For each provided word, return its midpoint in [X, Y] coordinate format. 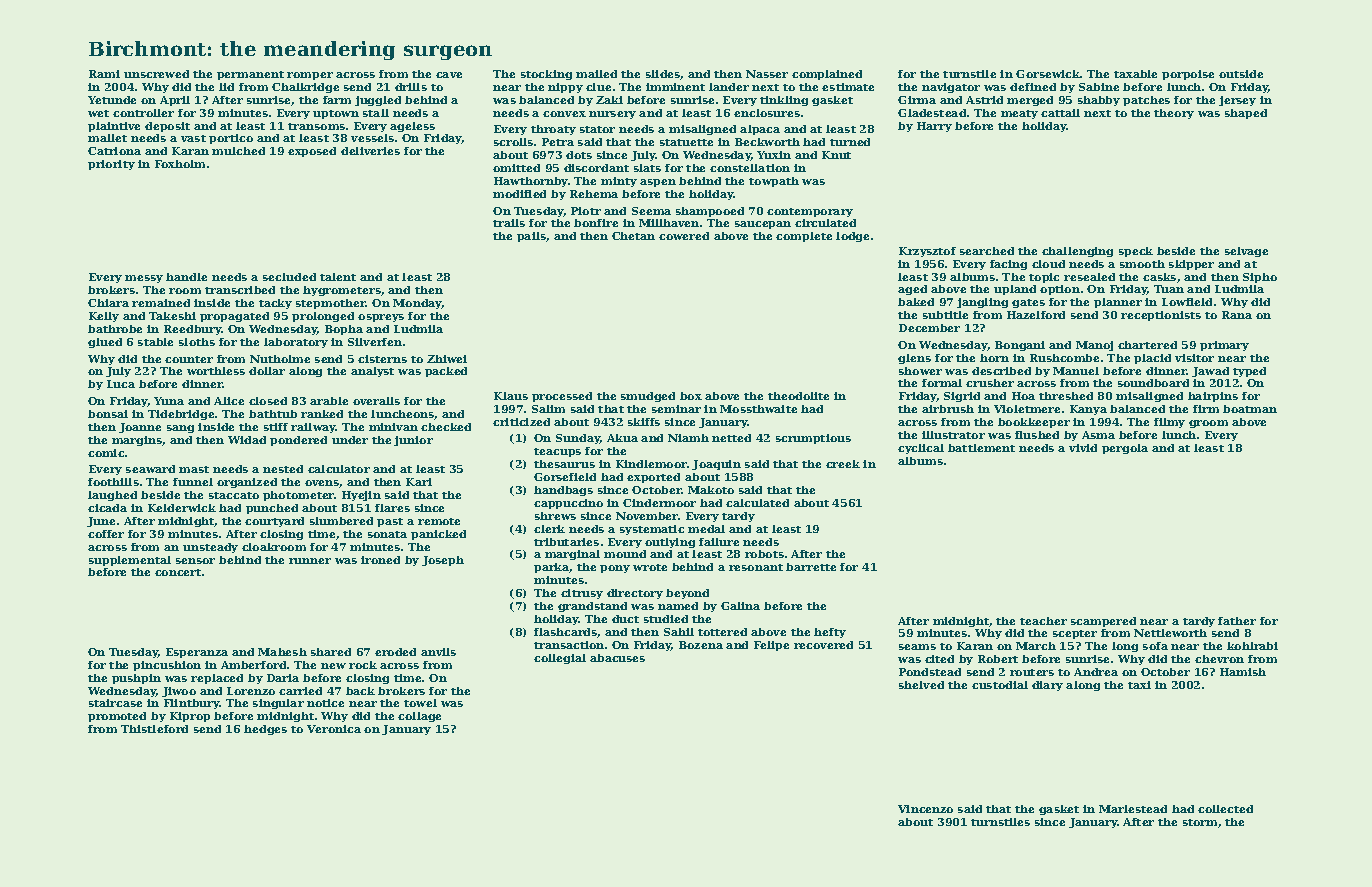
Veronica [334, 729]
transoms [316, 126]
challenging [1077, 252]
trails [509, 223]
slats [647, 168]
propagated [234, 317]
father [1237, 621]
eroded [395, 652]
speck [1136, 252]
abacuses [617, 658]
